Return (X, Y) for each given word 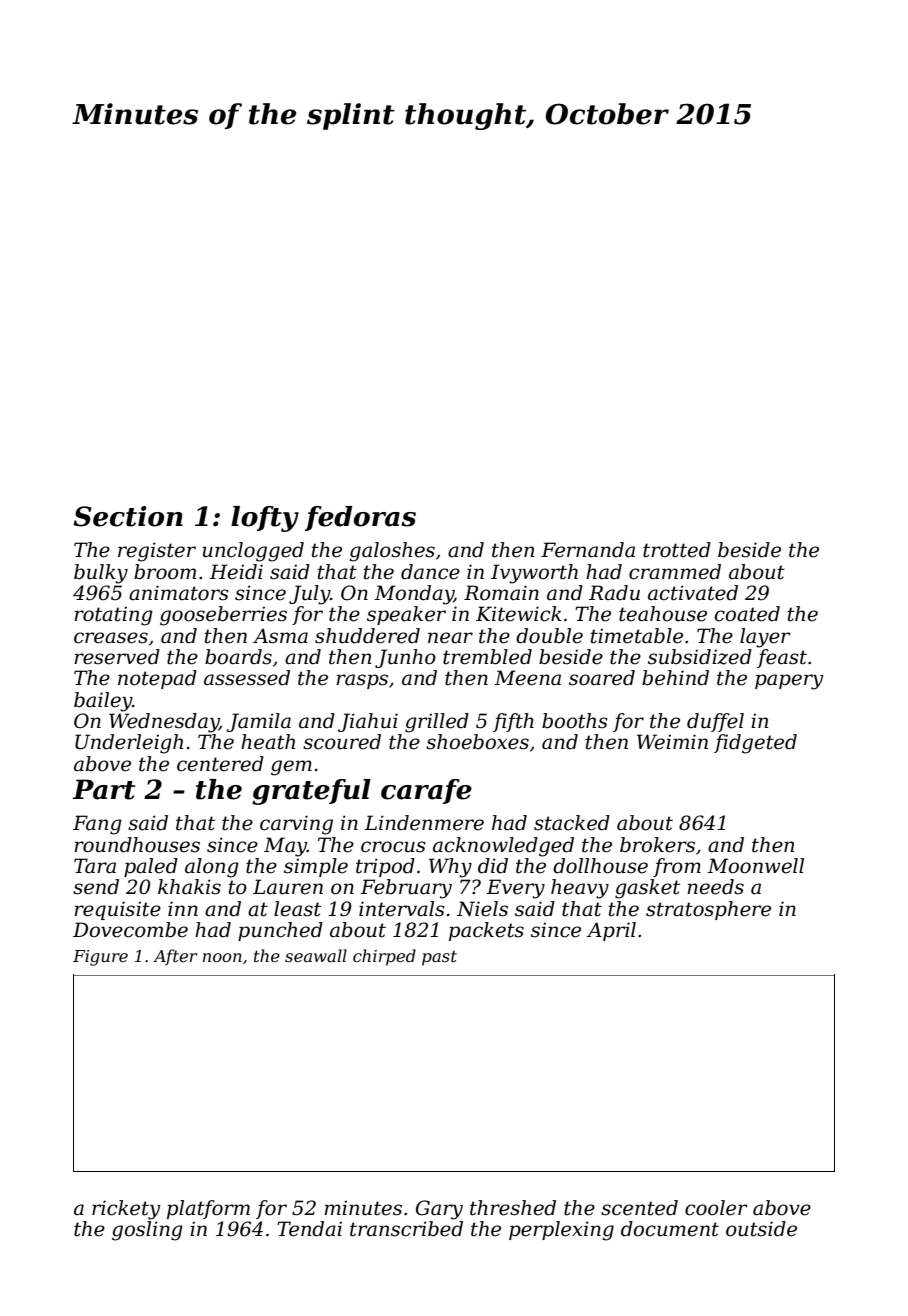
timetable (637, 636)
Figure (100, 958)
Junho (405, 658)
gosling (147, 1231)
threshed (513, 1208)
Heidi (236, 572)
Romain (501, 593)
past (439, 958)
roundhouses (137, 845)
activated (693, 593)
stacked (572, 823)
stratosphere (708, 910)
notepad (157, 679)
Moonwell (755, 866)
